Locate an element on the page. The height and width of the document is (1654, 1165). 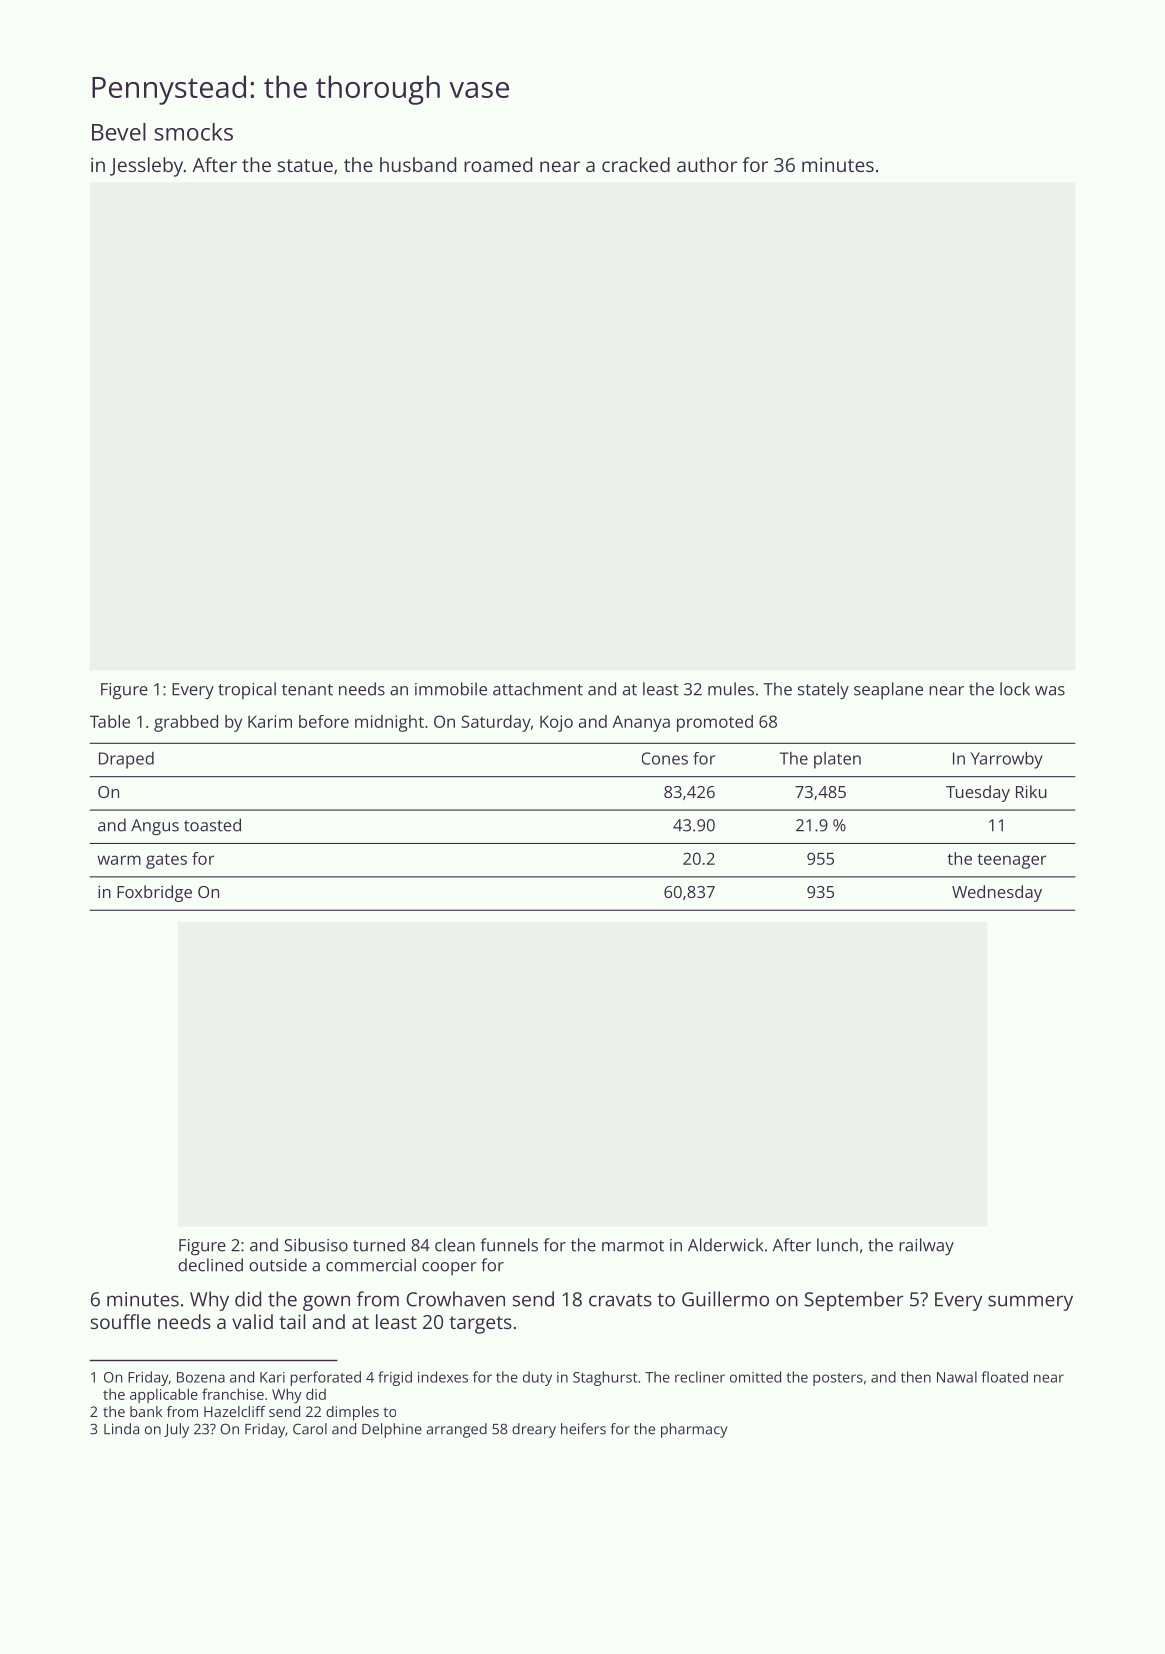
roamed is located at coordinates (498, 164).
